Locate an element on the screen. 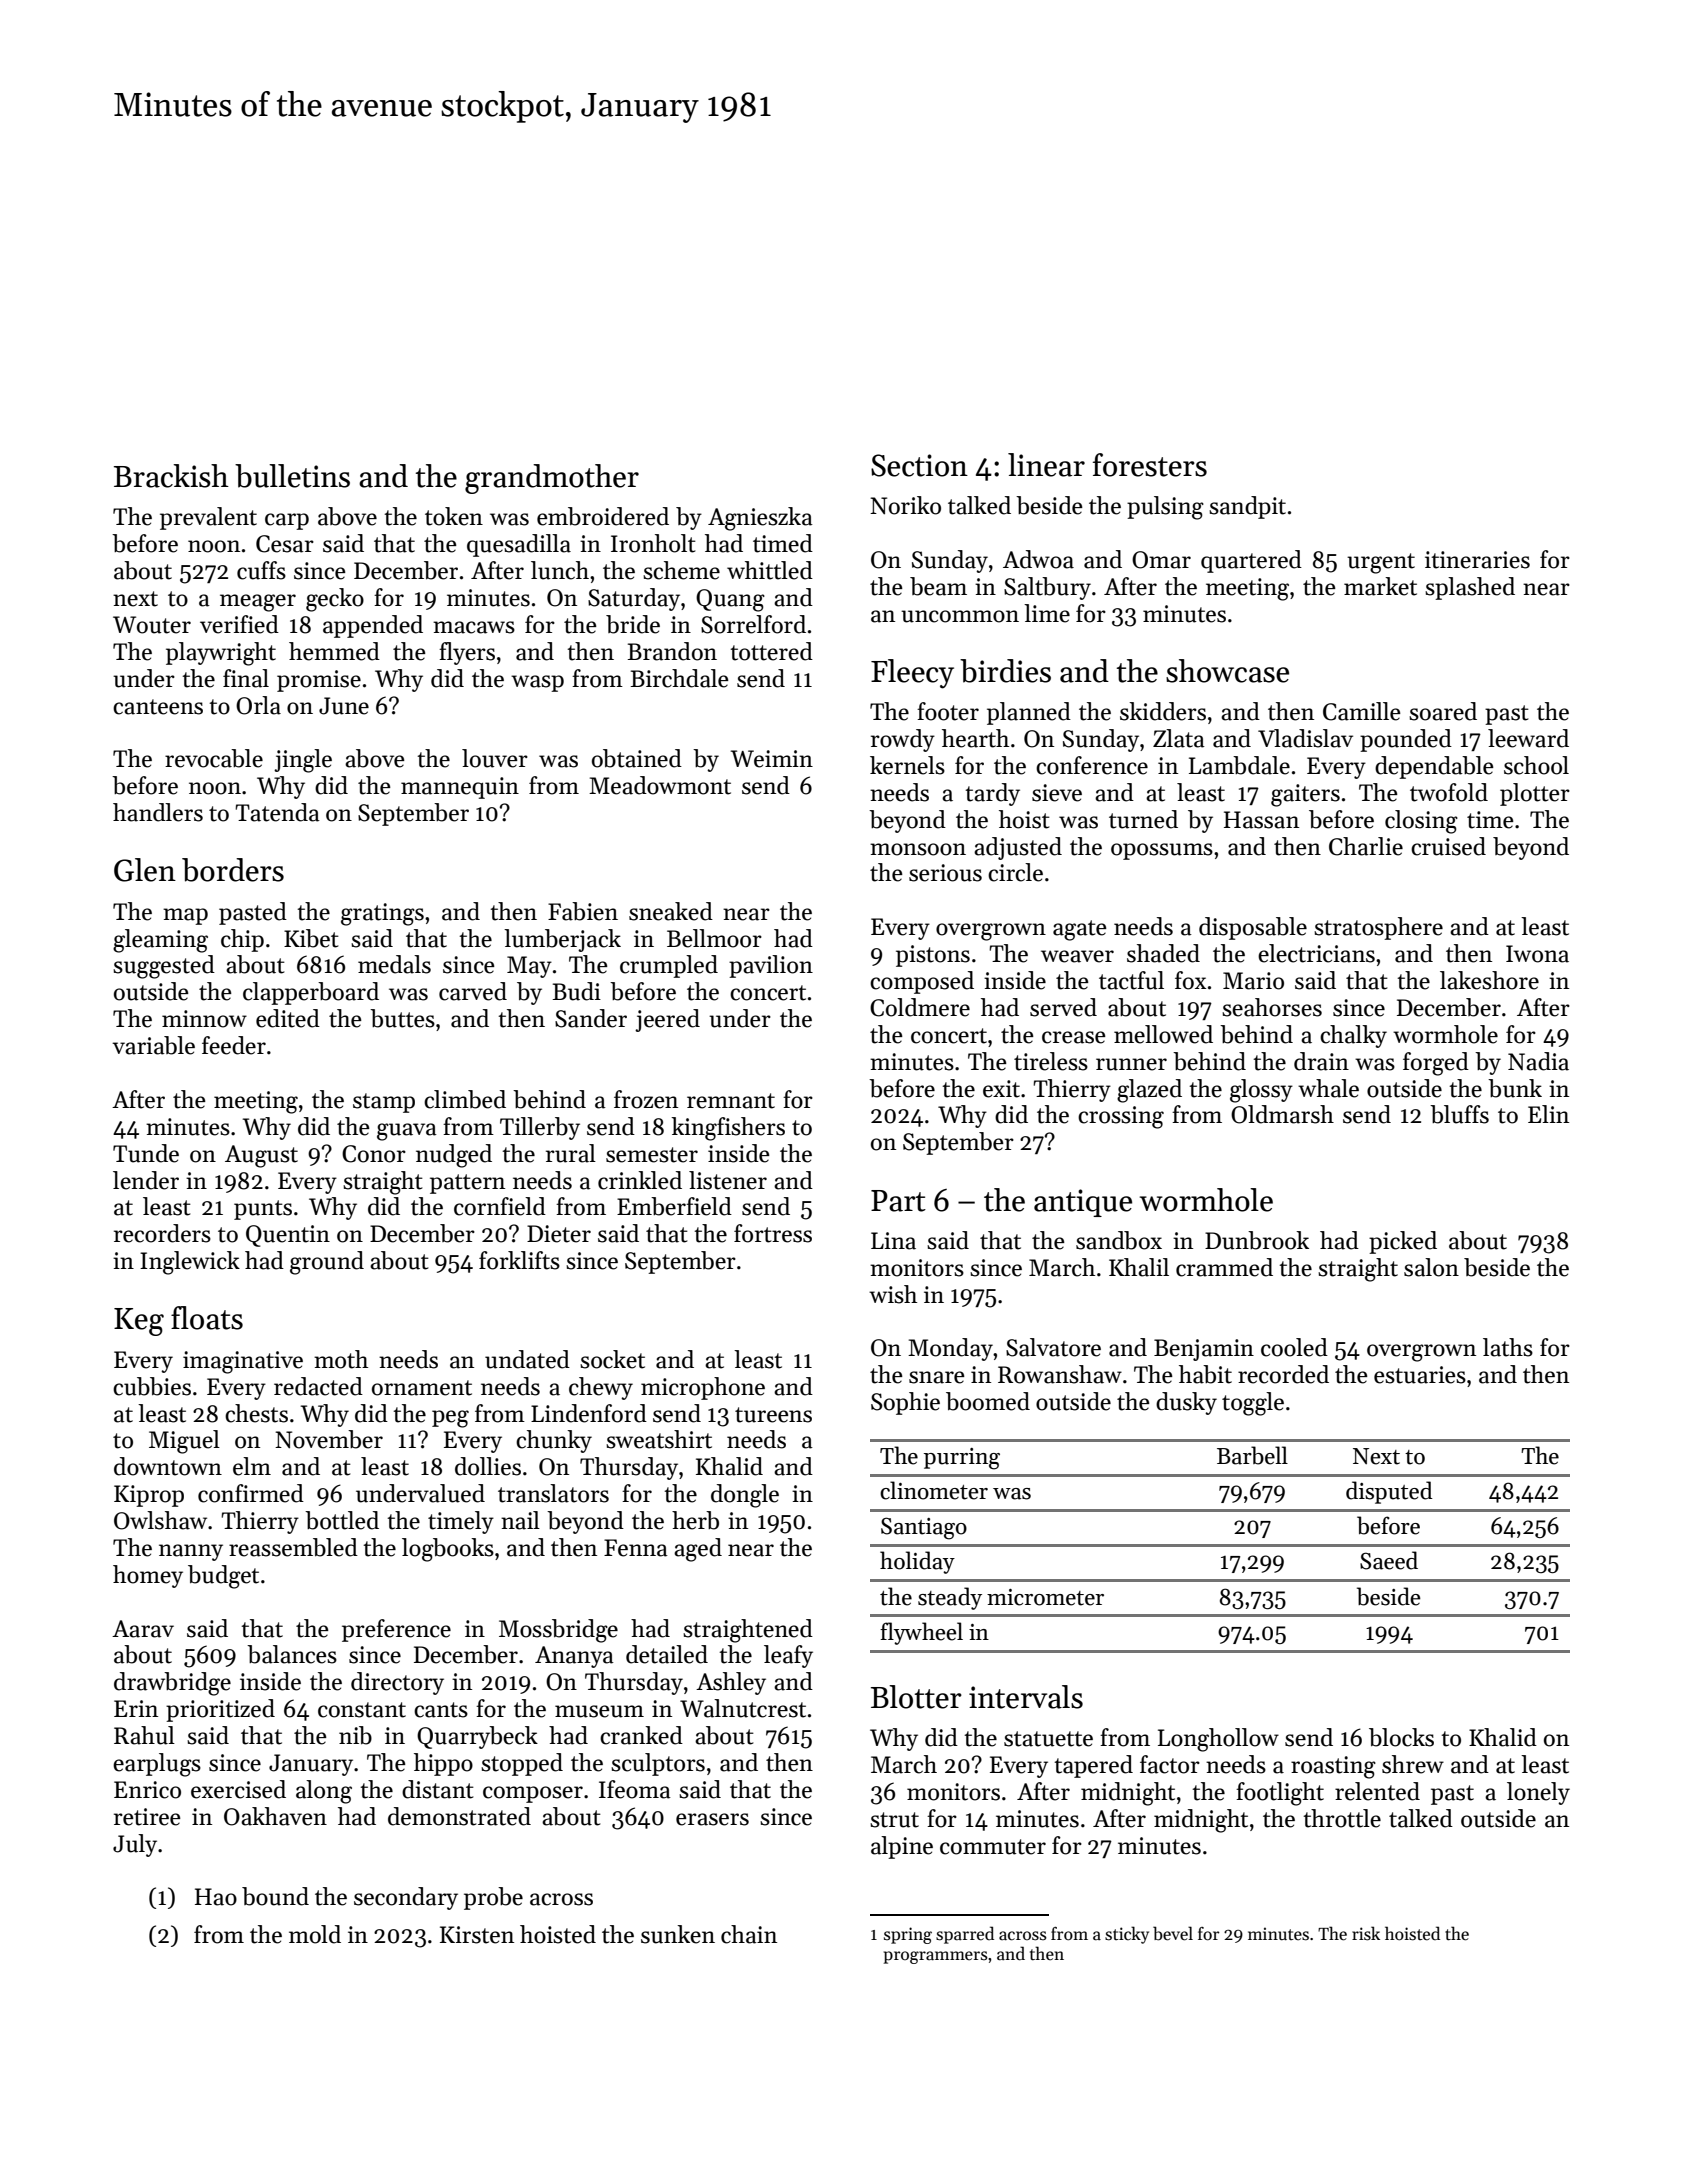 The width and height of the screenshot is (1683, 2178). salon is located at coordinates (1431, 1267).
